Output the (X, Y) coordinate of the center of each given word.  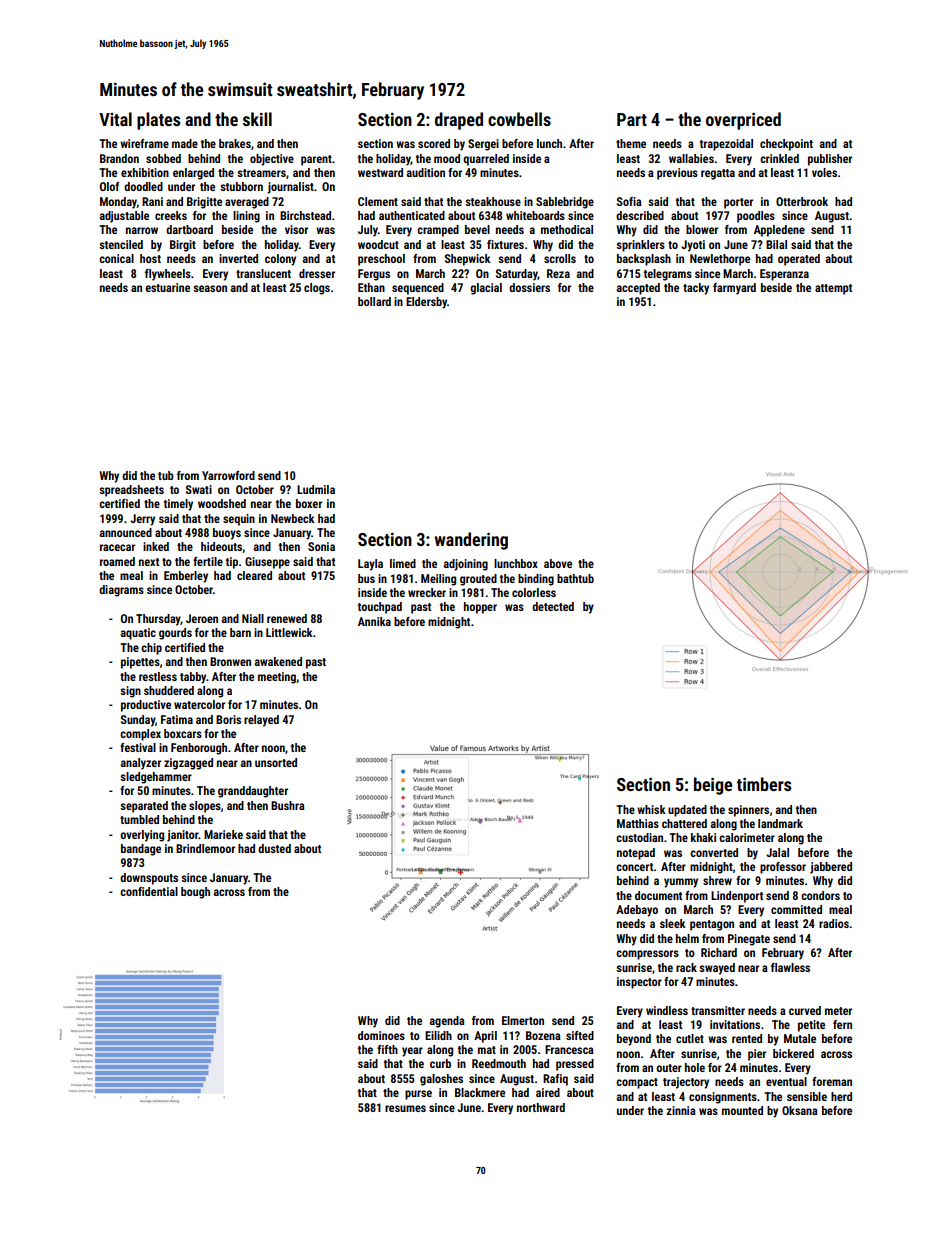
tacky (696, 289)
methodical (567, 229)
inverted (238, 258)
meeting (277, 678)
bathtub (575, 578)
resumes (405, 1108)
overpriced (743, 121)
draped (459, 121)
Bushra (288, 805)
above (558, 563)
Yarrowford (228, 475)
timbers (764, 784)
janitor (183, 836)
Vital (115, 119)
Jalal (777, 852)
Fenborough (199, 749)
